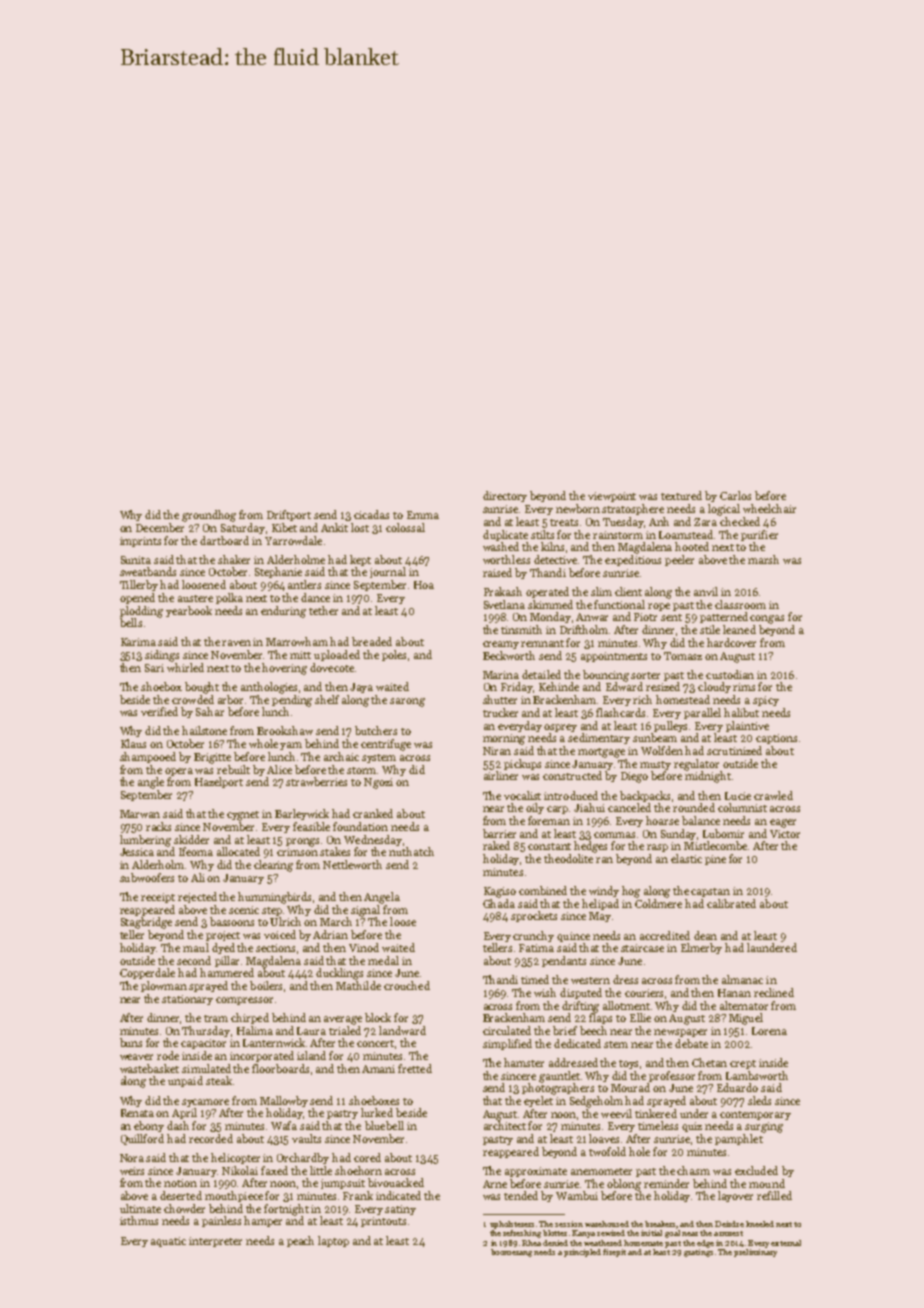 This screenshot has height=1308, width=924. I want to click on Emma, so click(423, 515).
